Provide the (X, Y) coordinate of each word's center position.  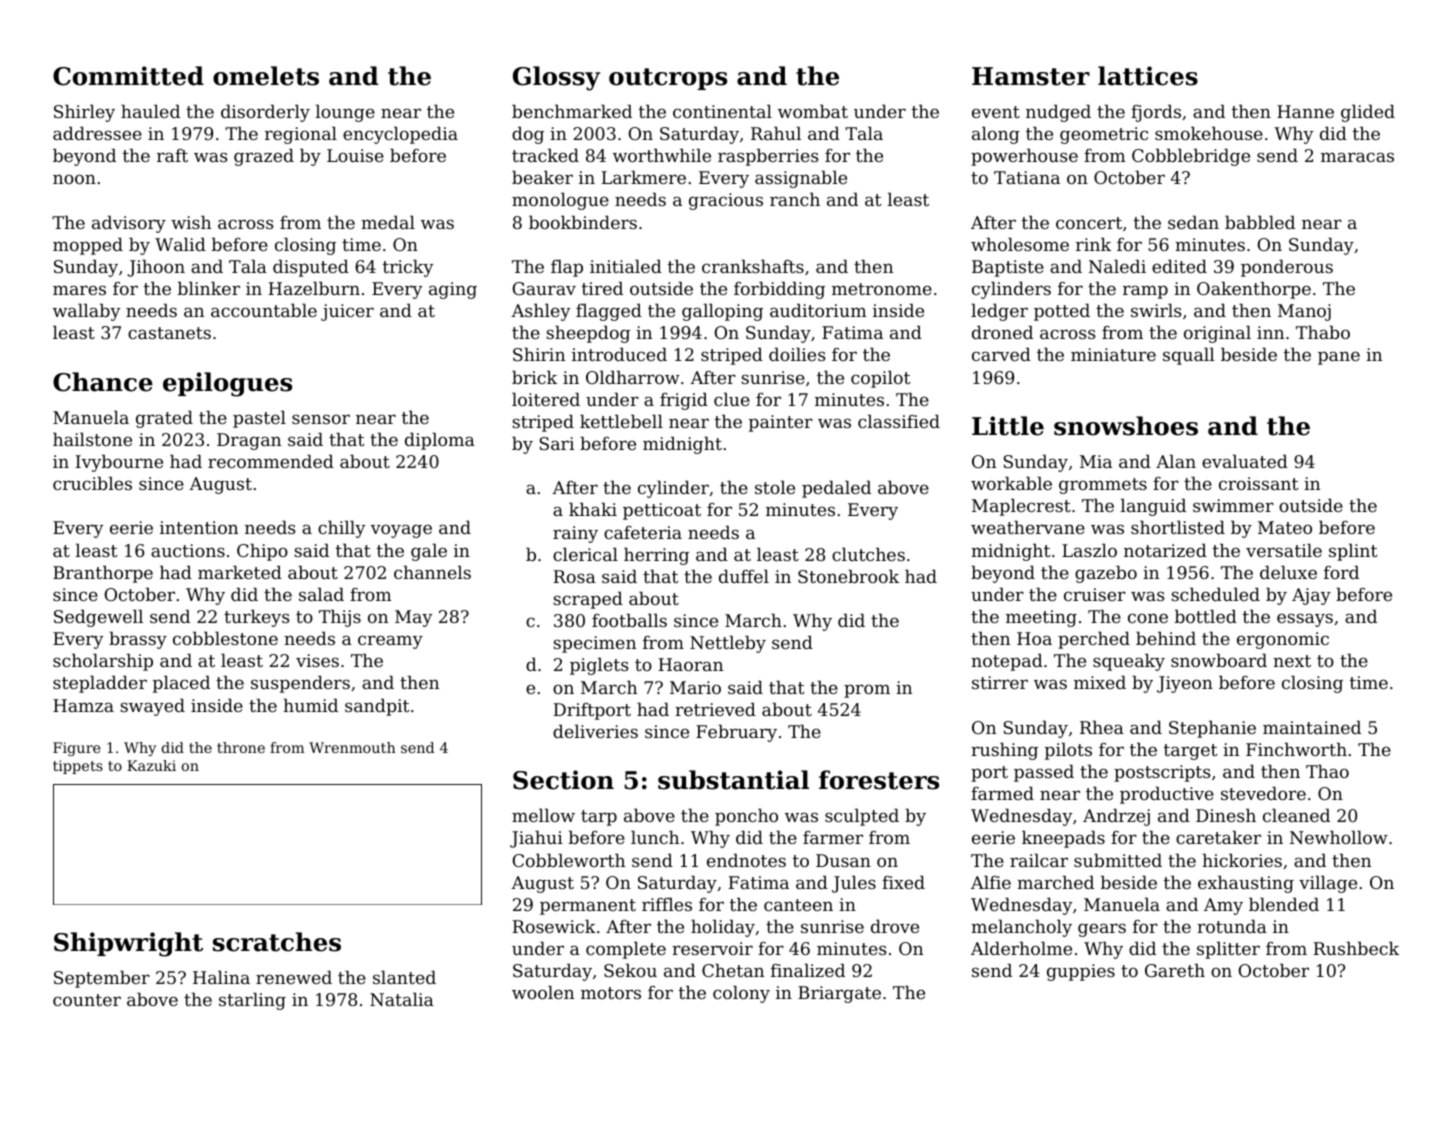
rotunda (1232, 926)
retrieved (715, 709)
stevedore (1263, 793)
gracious (726, 201)
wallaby (86, 312)
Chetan (733, 970)
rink (1093, 244)
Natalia (402, 999)
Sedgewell (98, 618)
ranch (795, 199)
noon (74, 179)
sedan (1193, 222)
